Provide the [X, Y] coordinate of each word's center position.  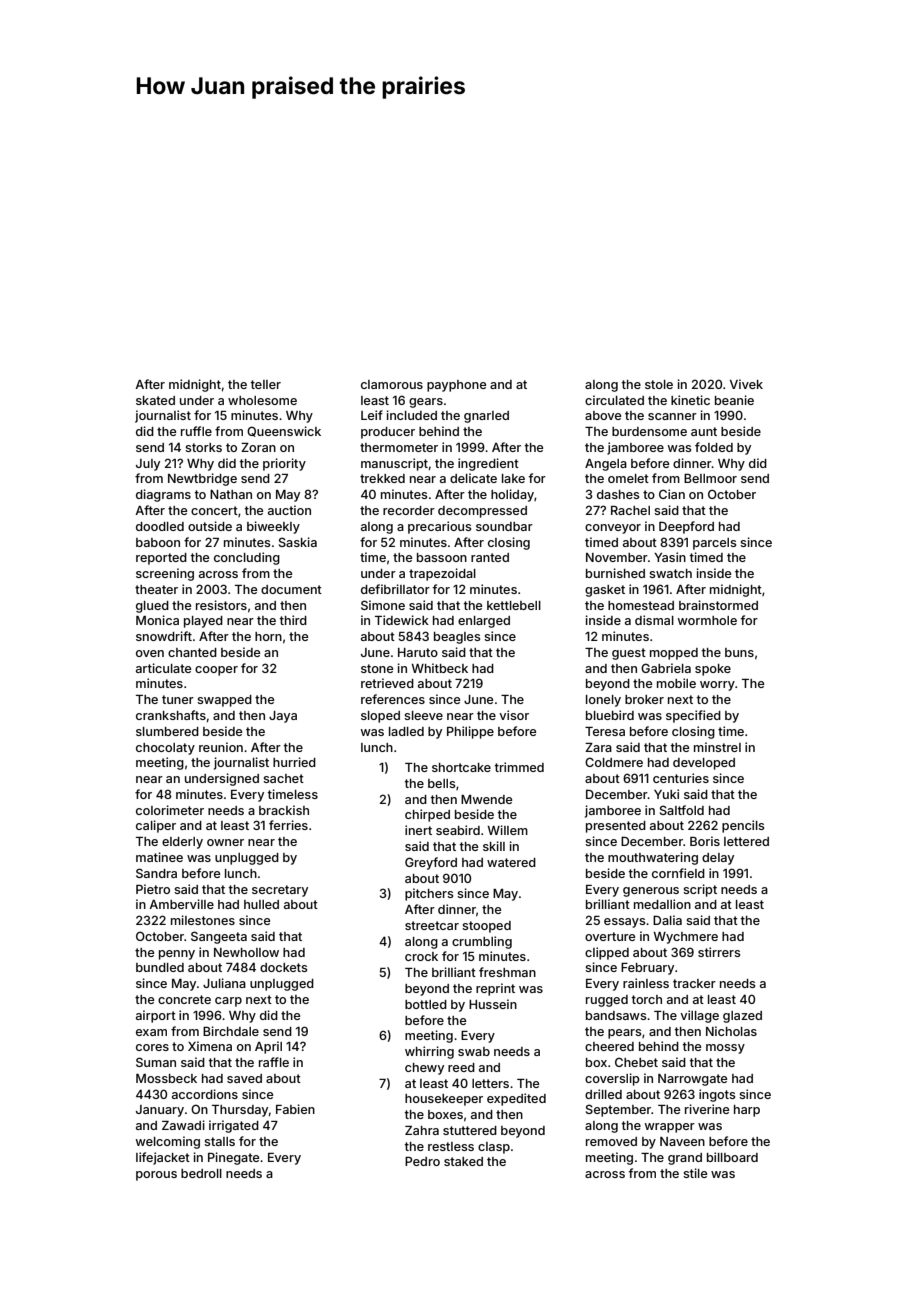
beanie [734, 400]
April [268, 1047]
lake [513, 478]
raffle [274, 1062]
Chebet [636, 1062]
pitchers [429, 894]
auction [289, 510]
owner [225, 842]
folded [714, 447]
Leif [372, 415]
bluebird [610, 715]
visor [514, 715]
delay [718, 859]
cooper [216, 671]
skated [155, 400]
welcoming [168, 1142]
